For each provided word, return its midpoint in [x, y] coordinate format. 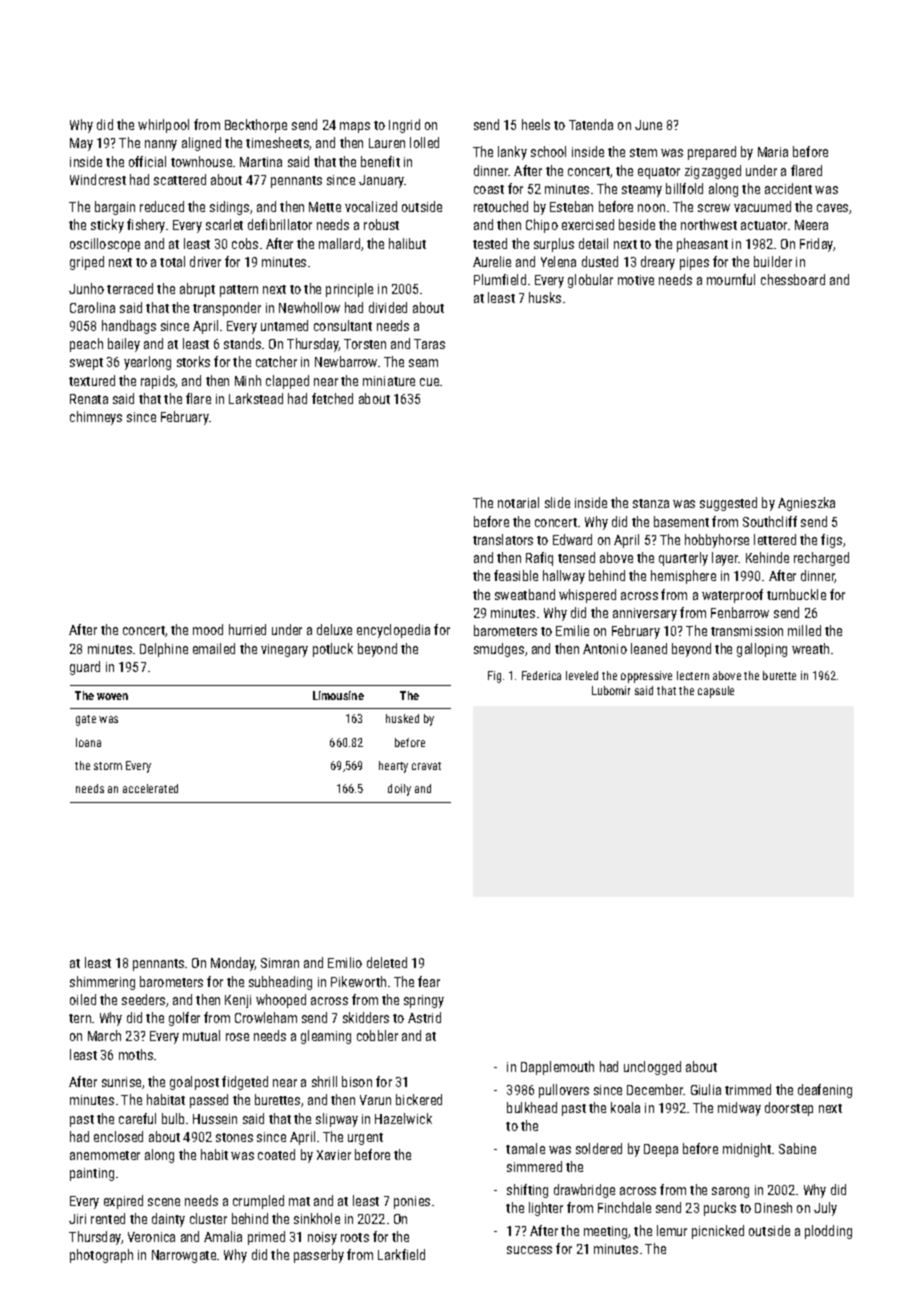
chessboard [793, 279]
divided [388, 307]
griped [87, 263]
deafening [825, 1091]
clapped [287, 382]
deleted [387, 962]
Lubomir [611, 690]
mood [208, 629]
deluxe [334, 629]
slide [557, 502]
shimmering [102, 983]
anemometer [105, 1155]
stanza [651, 503]
